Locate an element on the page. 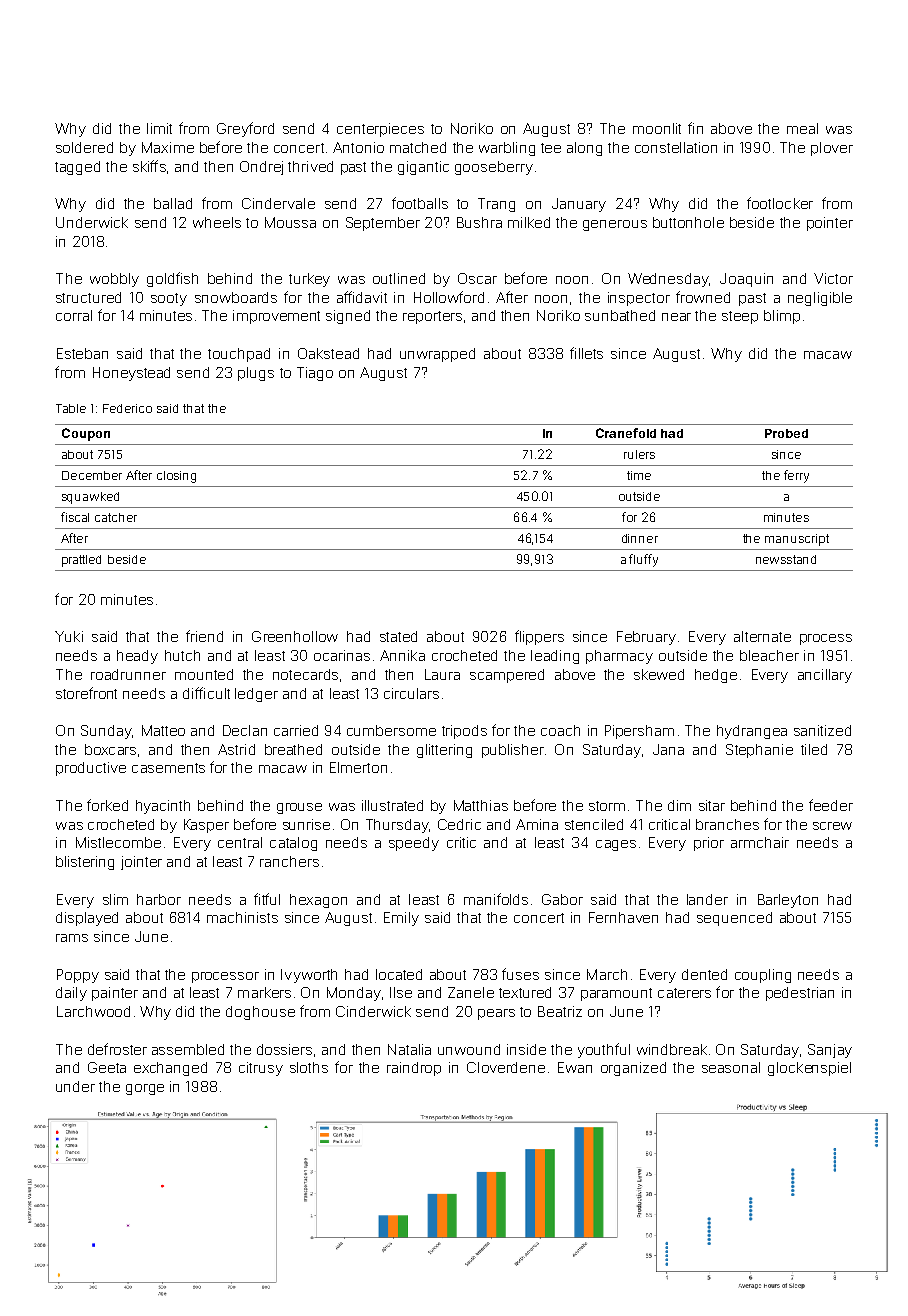  dented is located at coordinates (704, 974).
